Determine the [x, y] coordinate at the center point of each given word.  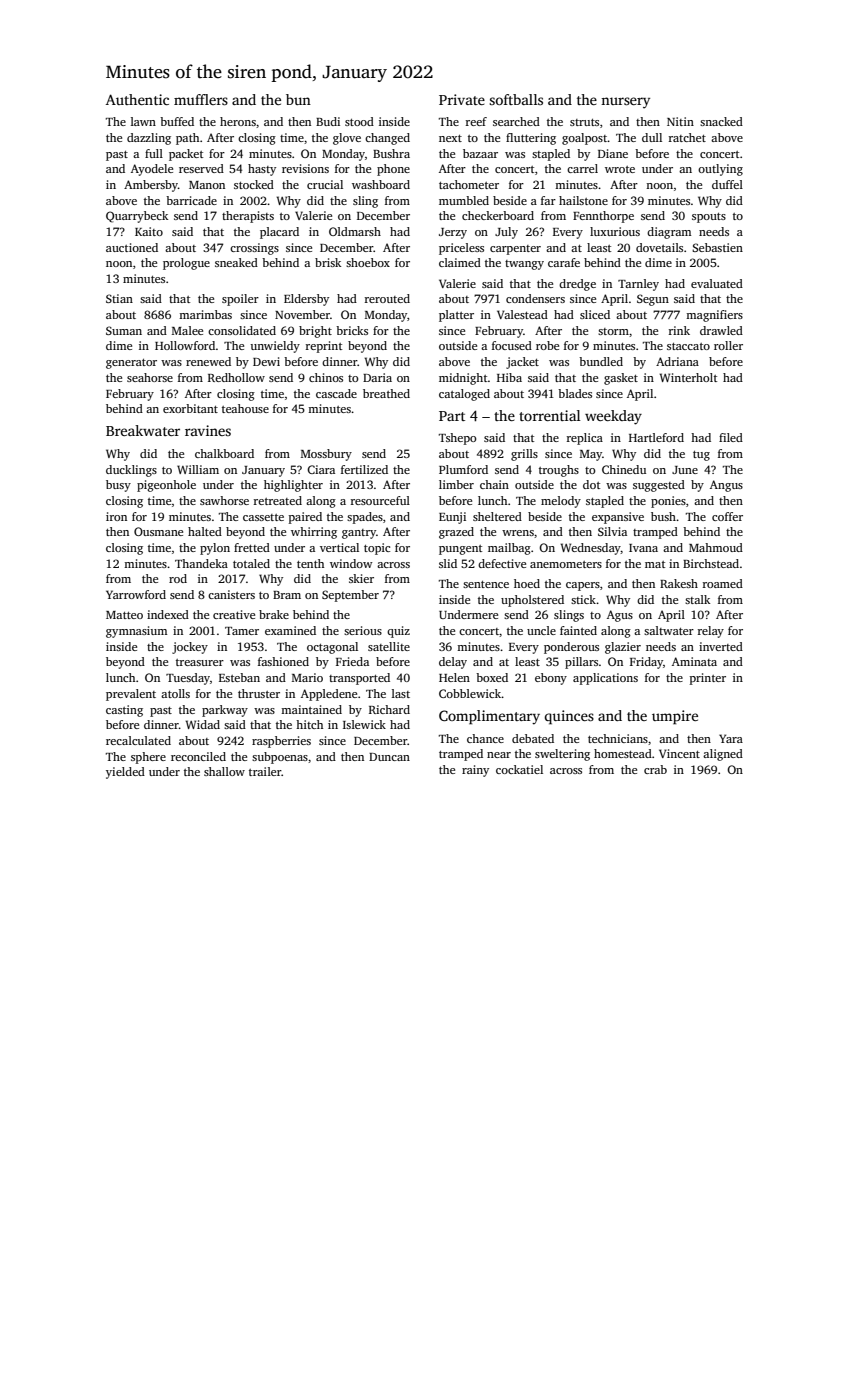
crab [655, 769]
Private [462, 99]
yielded [125, 773]
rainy [475, 771]
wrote [620, 169]
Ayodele [152, 170]
